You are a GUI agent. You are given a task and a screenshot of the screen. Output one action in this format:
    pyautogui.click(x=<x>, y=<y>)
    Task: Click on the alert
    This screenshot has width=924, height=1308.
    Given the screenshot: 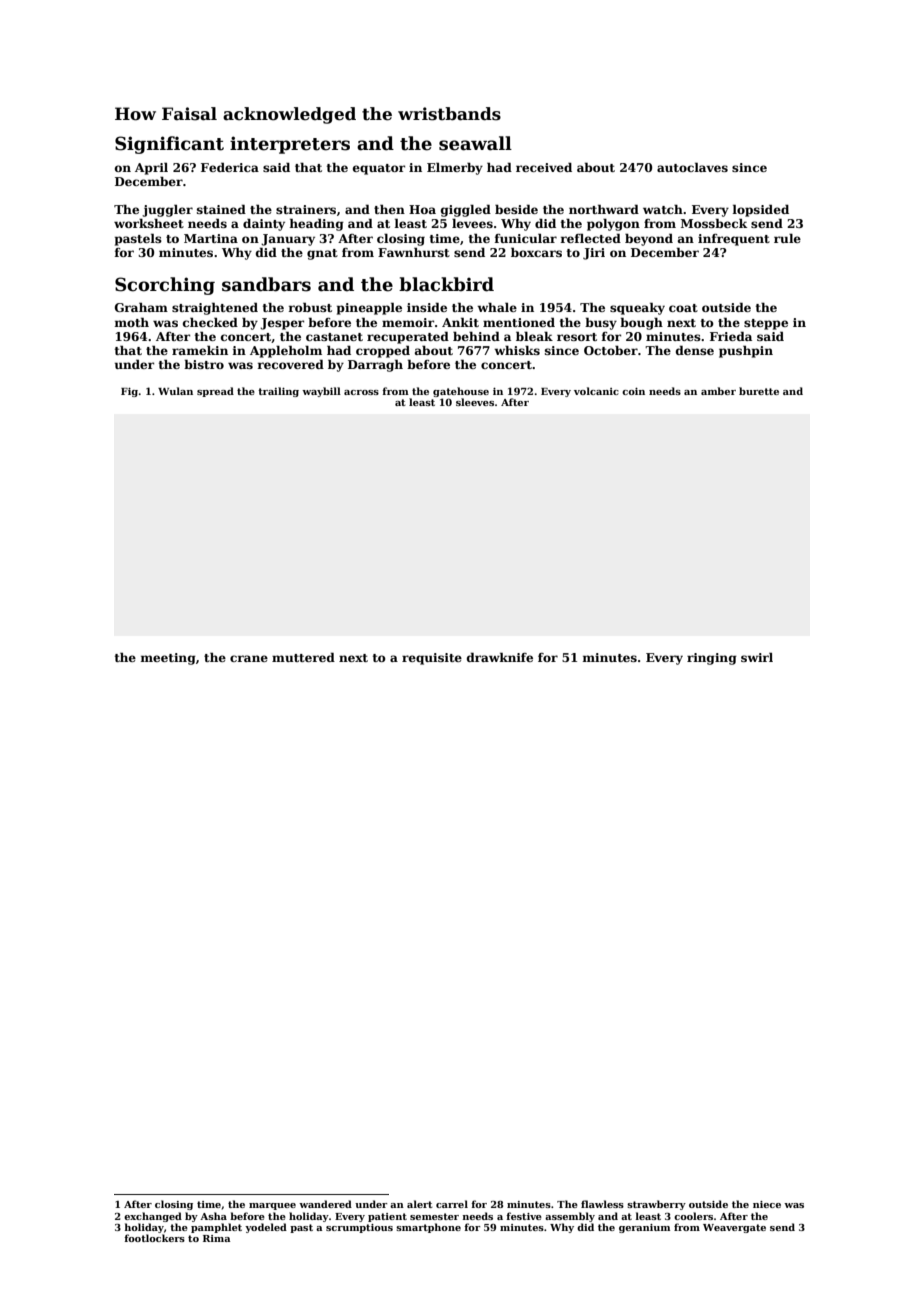 What is the action you would take?
    pyautogui.click(x=420, y=1204)
